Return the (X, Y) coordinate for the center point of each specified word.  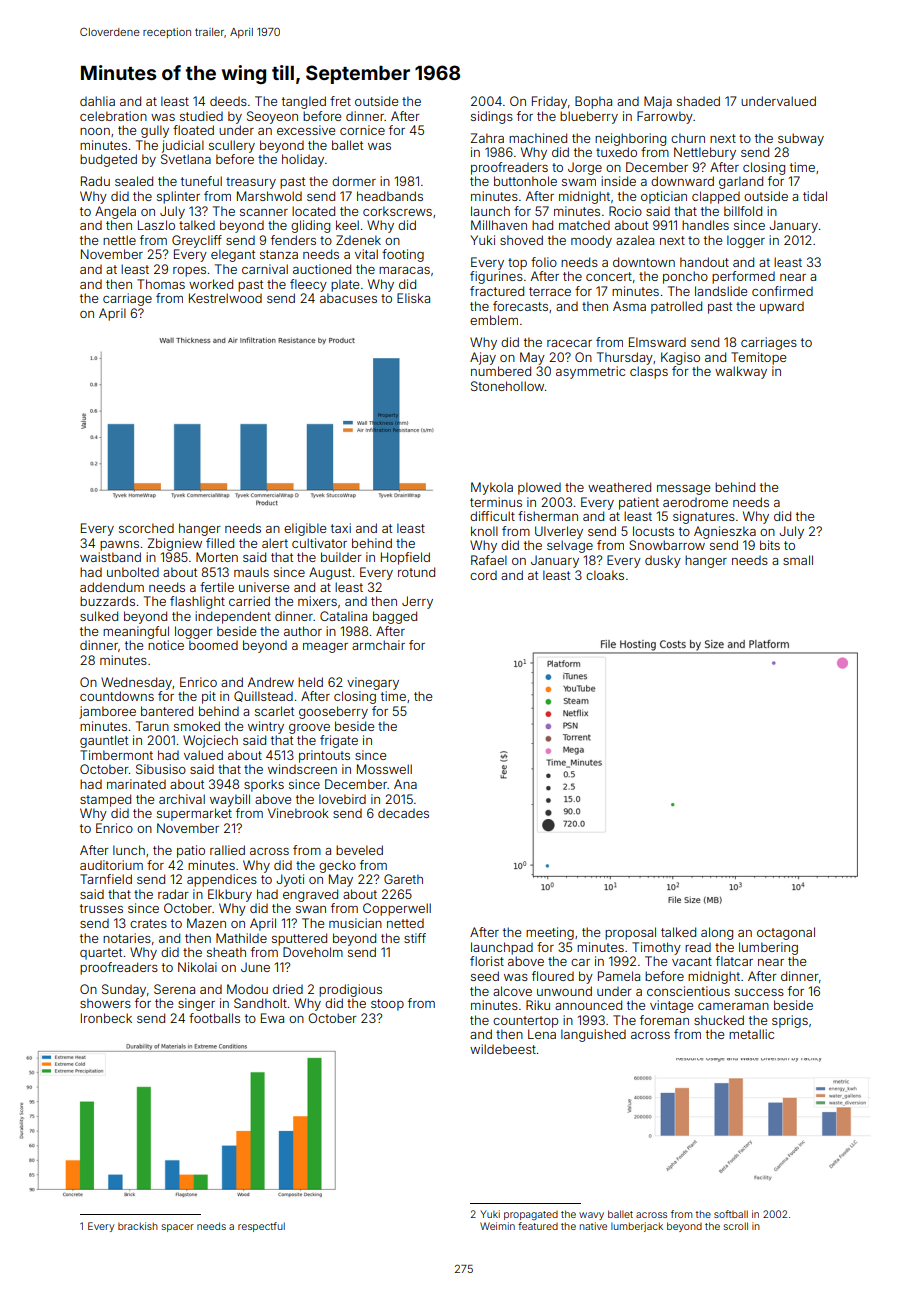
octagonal (786, 933)
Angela (115, 212)
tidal (815, 196)
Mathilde (241, 938)
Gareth (403, 879)
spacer (178, 1228)
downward (682, 181)
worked (211, 284)
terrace (550, 291)
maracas (404, 270)
